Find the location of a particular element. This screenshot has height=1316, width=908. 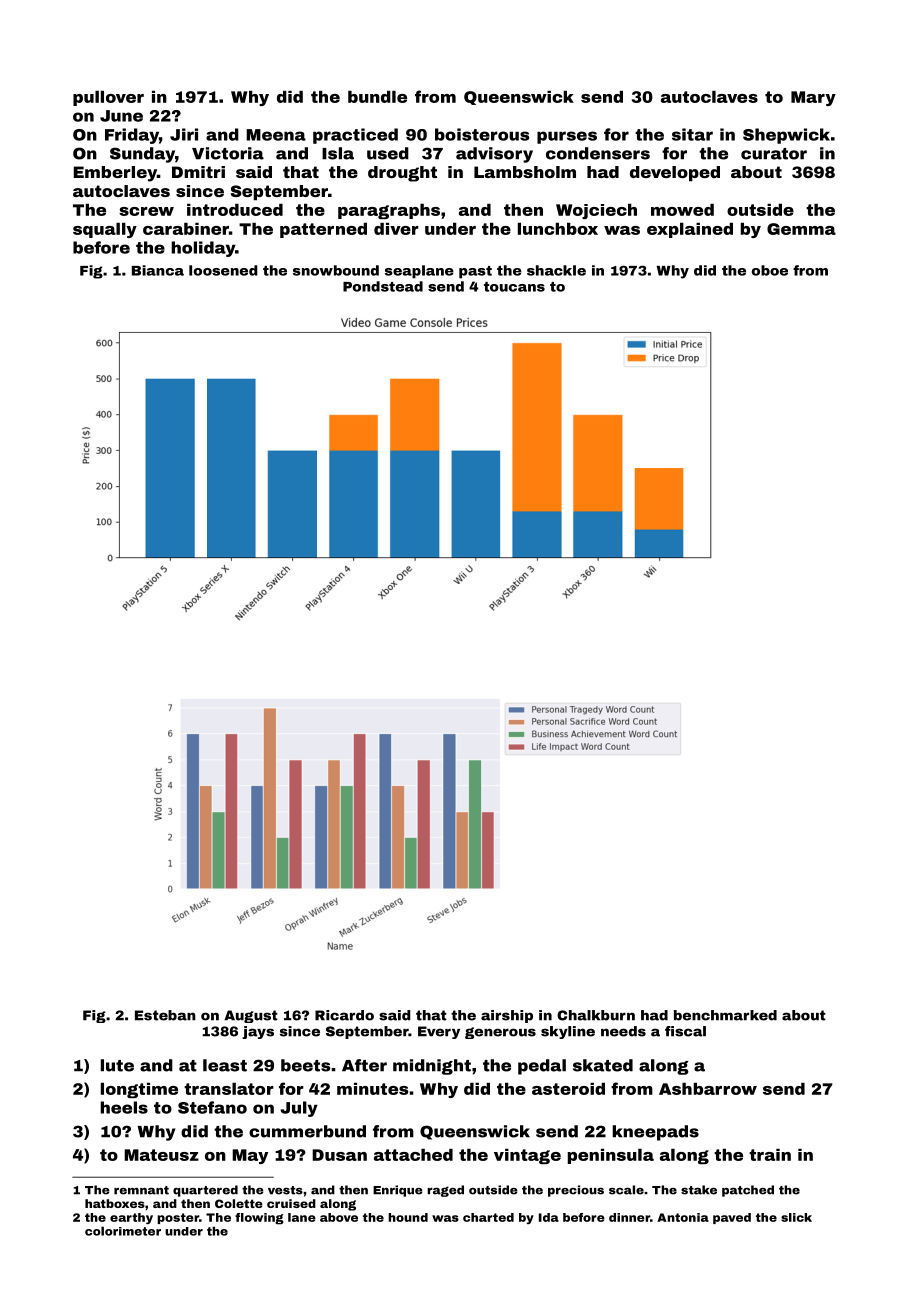

flowing is located at coordinates (259, 1219).
